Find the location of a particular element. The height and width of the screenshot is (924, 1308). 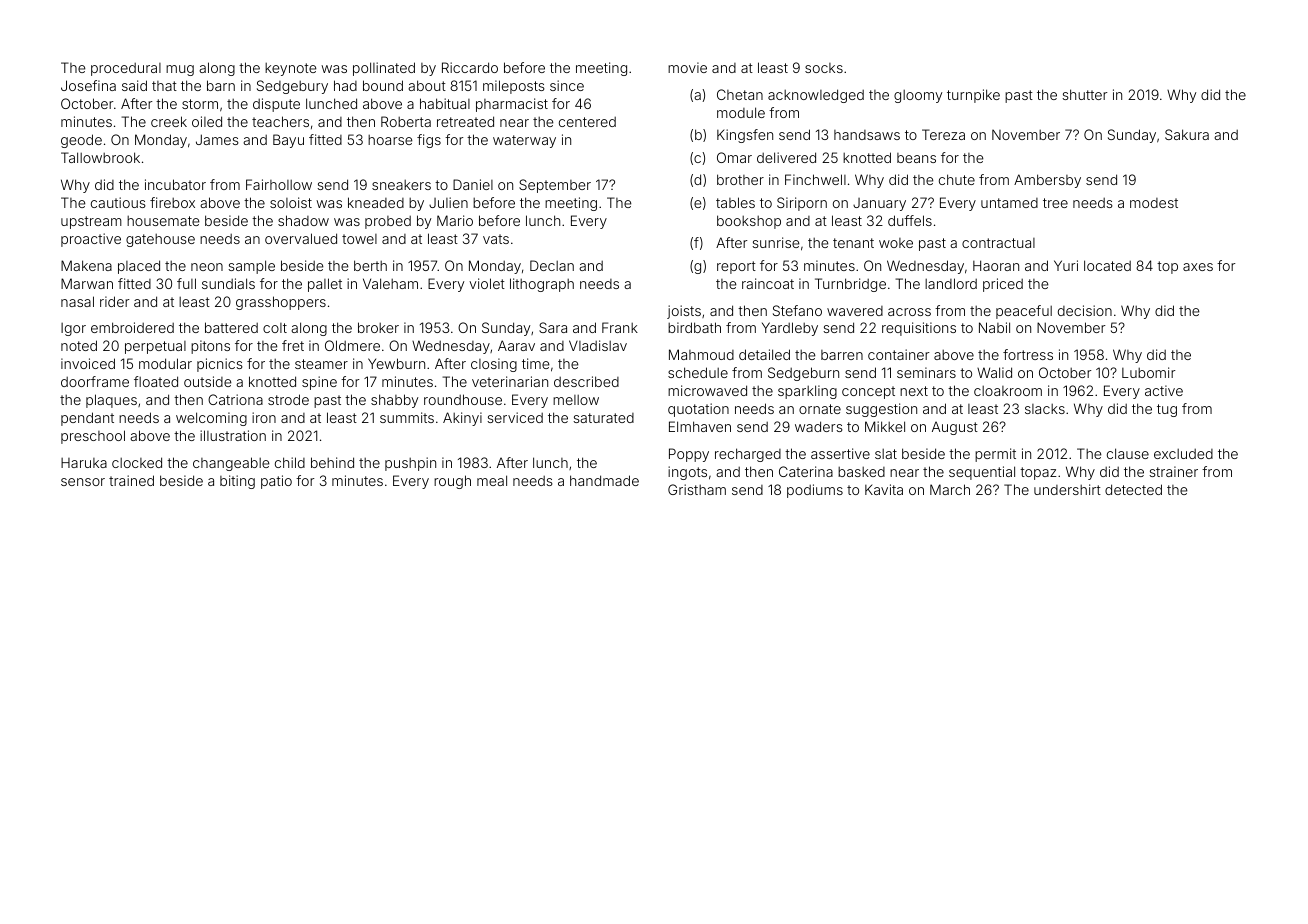

mellow is located at coordinates (576, 400).
